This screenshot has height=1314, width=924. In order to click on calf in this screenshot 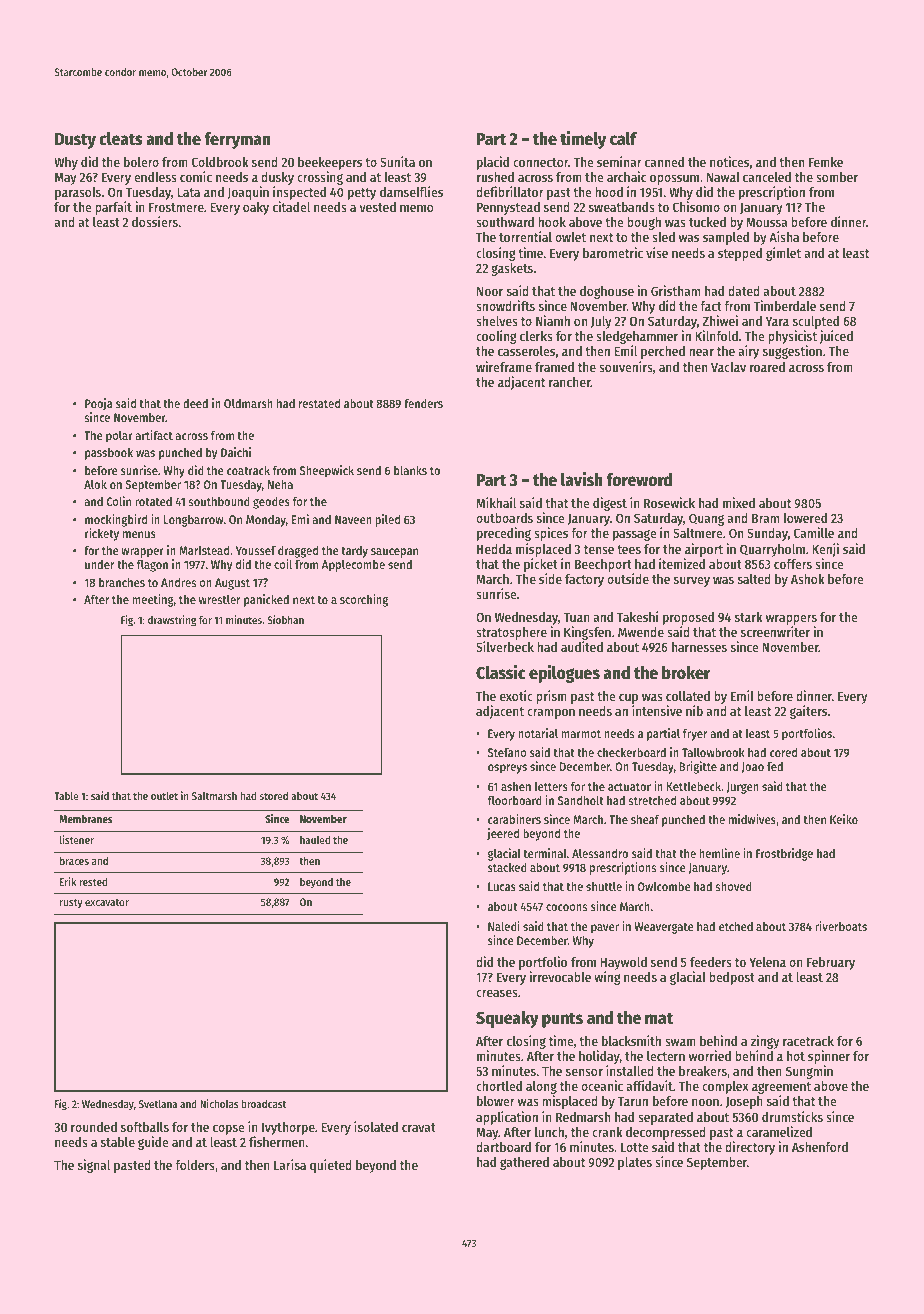, I will do `click(623, 139)`.
